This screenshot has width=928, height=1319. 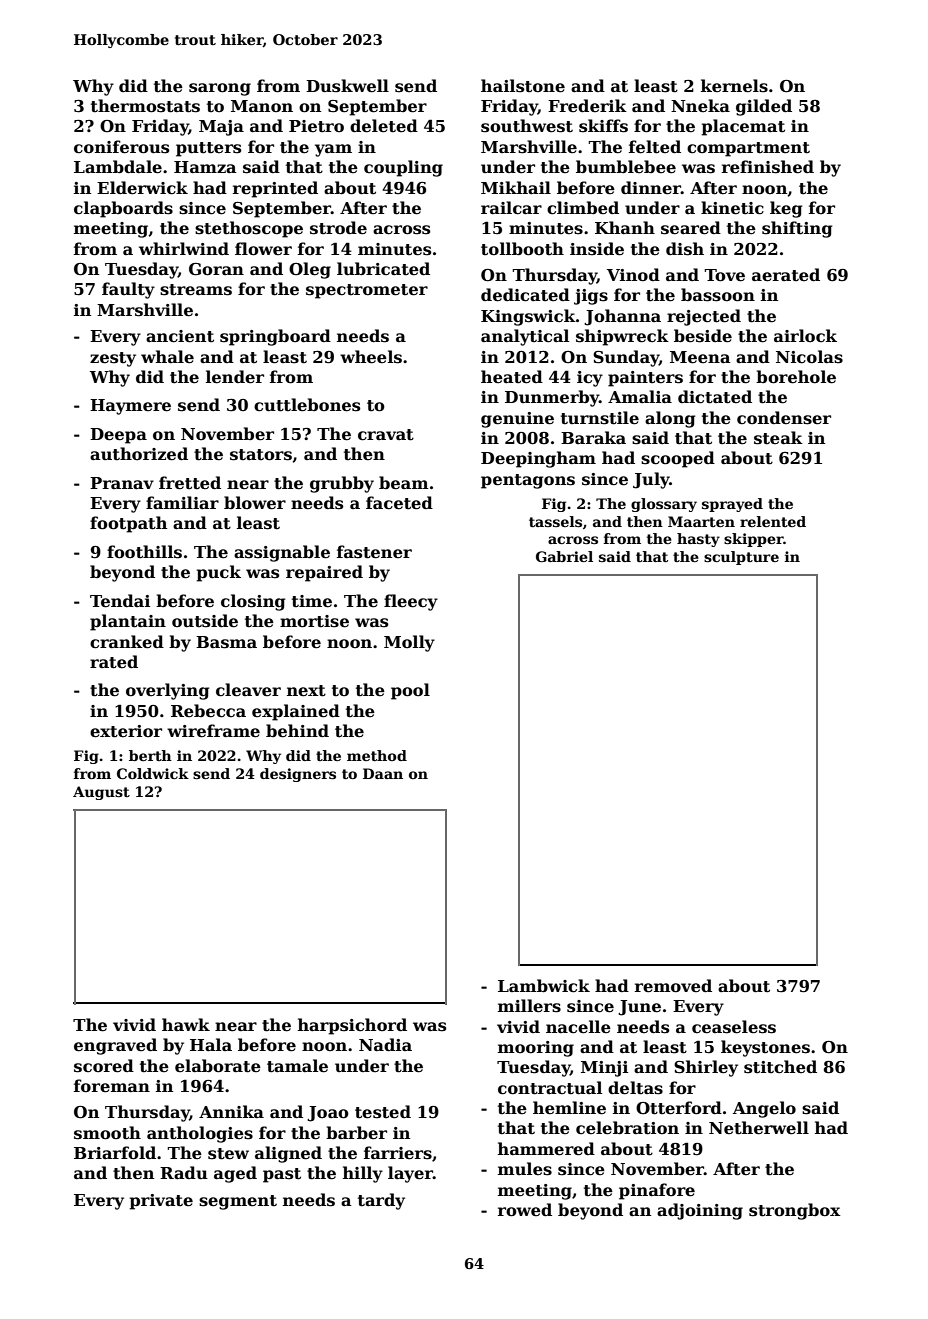 I want to click on gilded, so click(x=764, y=107).
